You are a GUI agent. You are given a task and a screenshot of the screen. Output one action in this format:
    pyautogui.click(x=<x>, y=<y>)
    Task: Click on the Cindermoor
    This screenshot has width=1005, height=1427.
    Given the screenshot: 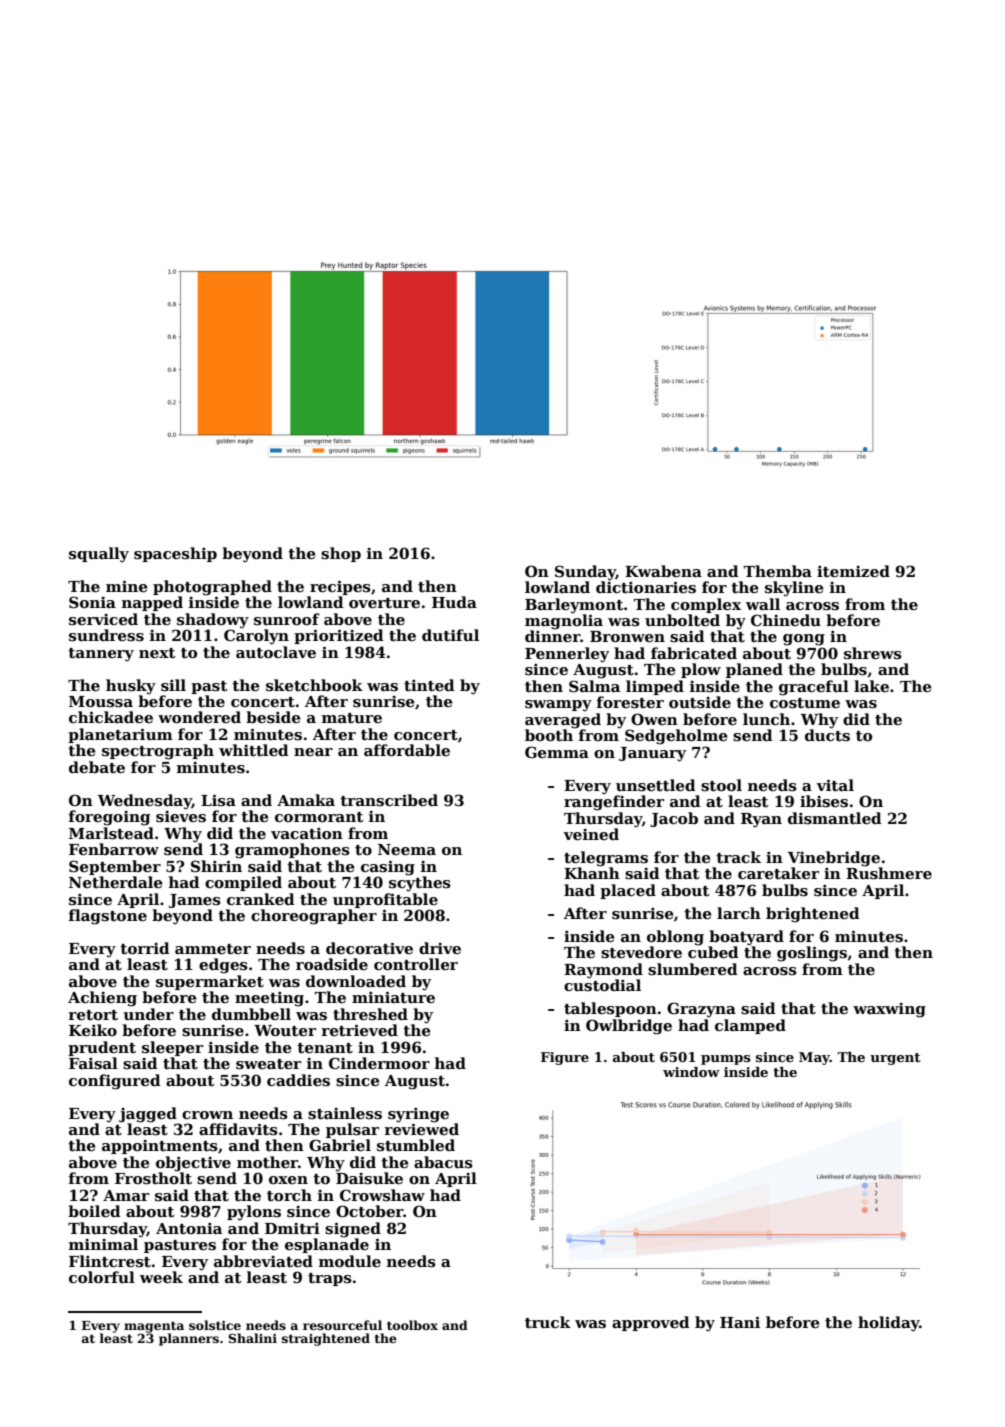 What is the action you would take?
    pyautogui.click(x=379, y=1063)
